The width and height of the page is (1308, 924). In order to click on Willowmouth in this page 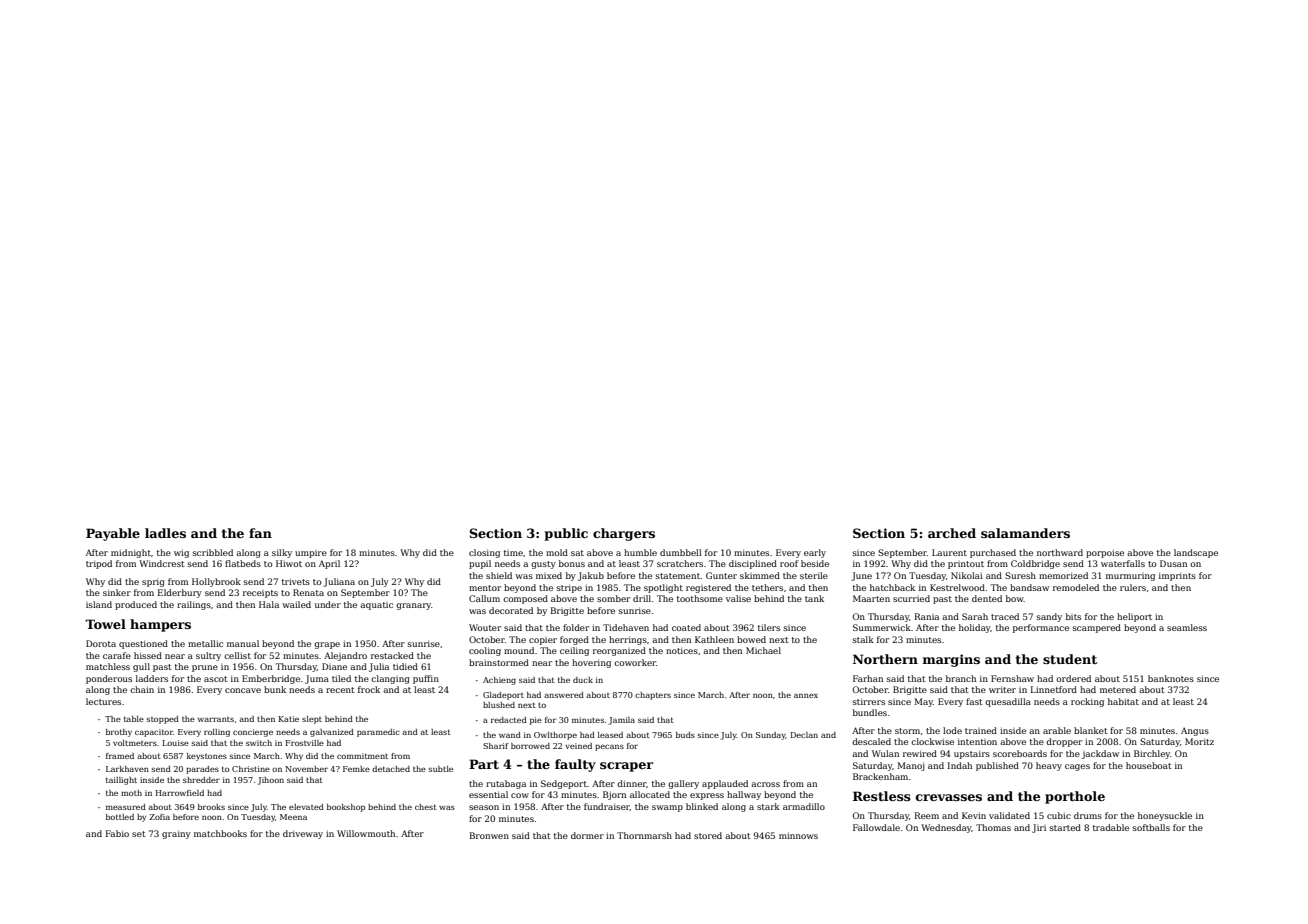, I will do `click(366, 833)`.
